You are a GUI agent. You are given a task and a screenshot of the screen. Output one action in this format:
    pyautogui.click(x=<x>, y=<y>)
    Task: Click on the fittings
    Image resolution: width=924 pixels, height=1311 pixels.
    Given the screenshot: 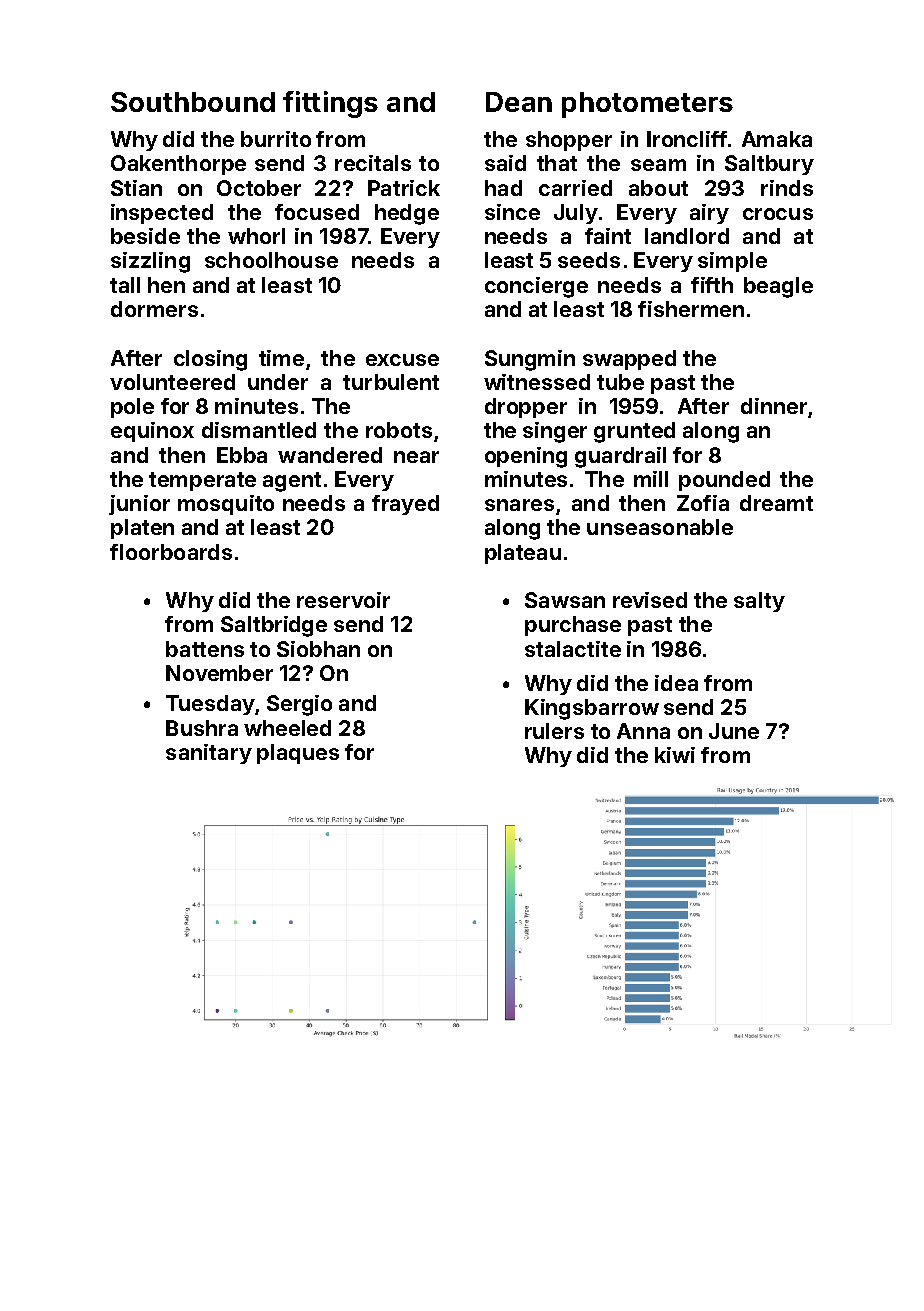 What is the action you would take?
    pyautogui.click(x=330, y=104)
